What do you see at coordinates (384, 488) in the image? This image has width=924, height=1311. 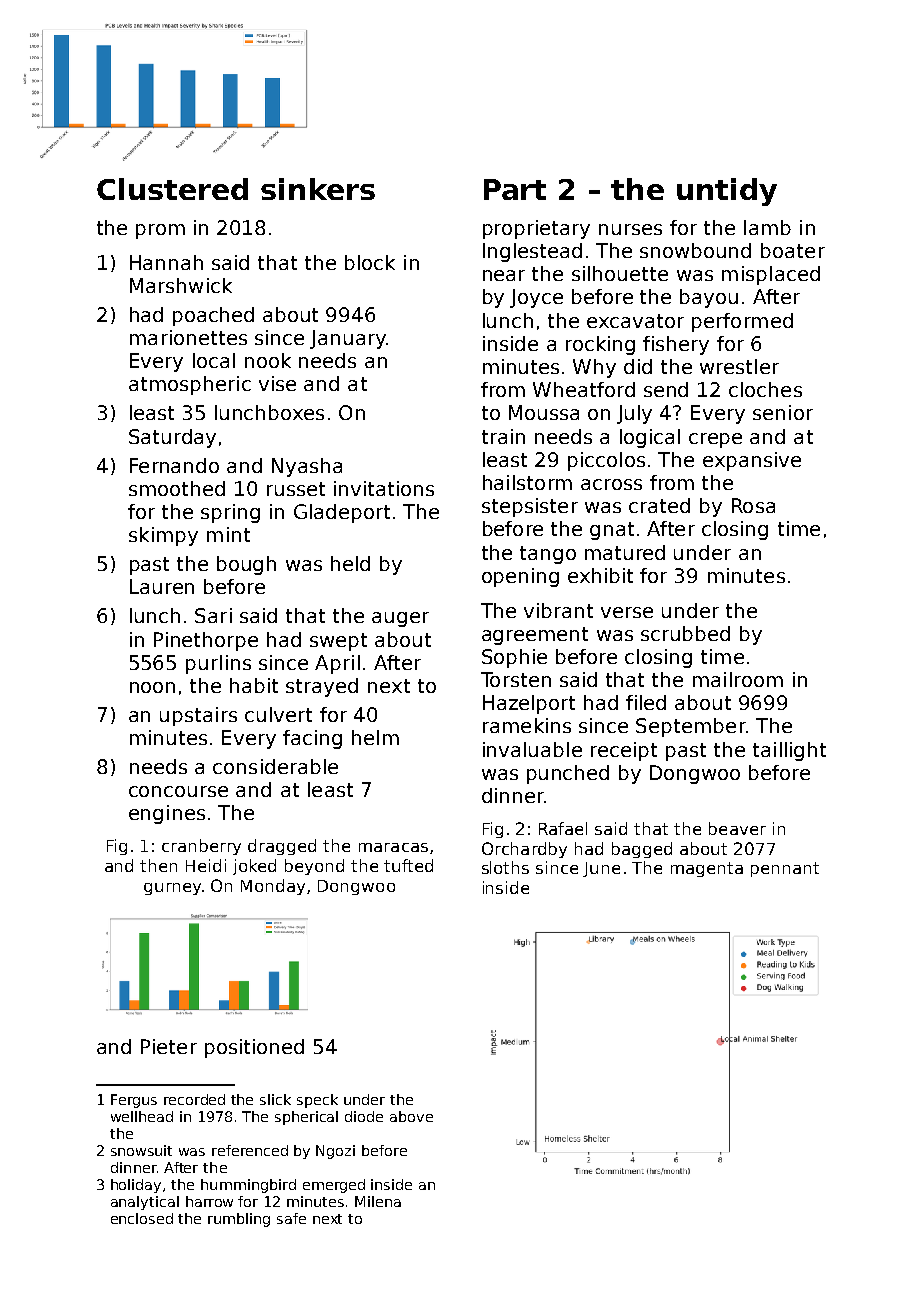 I see `invitations` at bounding box center [384, 488].
